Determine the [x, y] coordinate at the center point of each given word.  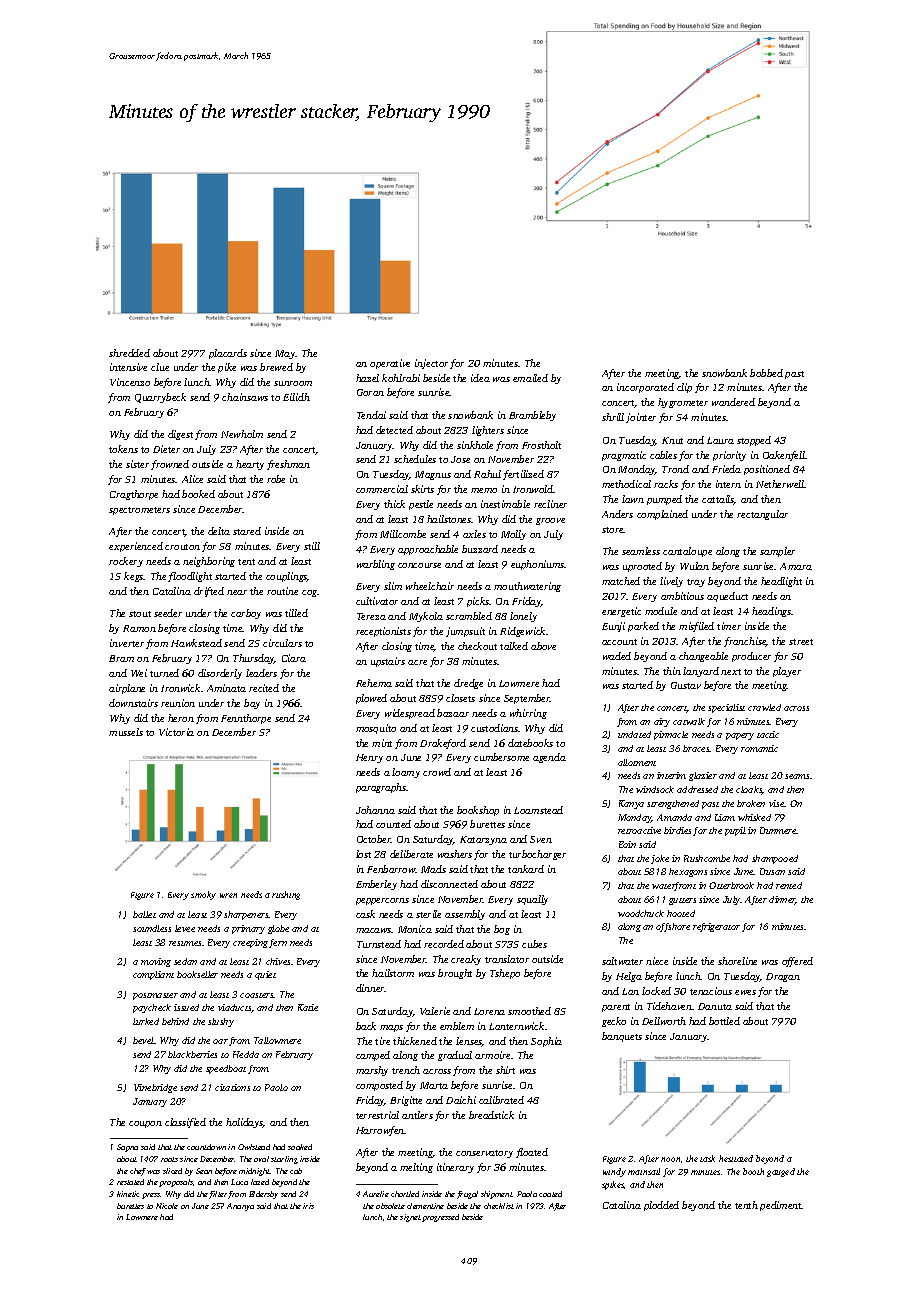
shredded [129, 353]
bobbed [766, 373]
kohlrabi [401, 378]
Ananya [240, 1207]
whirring [528, 714]
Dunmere [778, 830]
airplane [127, 689]
